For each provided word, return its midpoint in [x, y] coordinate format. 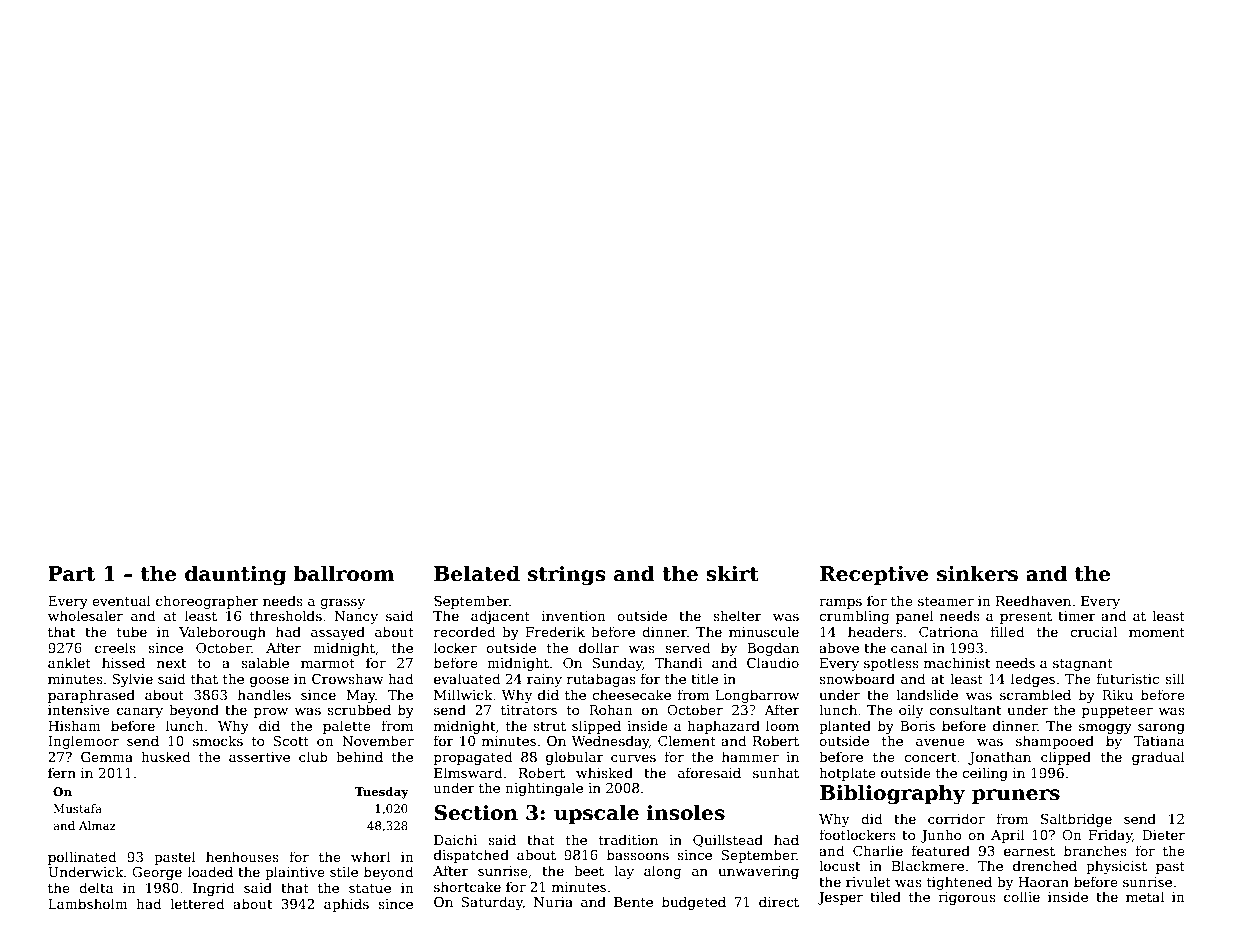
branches [1095, 850]
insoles [686, 812]
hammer [750, 756]
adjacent [500, 617]
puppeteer [1117, 712]
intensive [79, 710]
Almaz [97, 825]
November [378, 740]
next [172, 663]
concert [930, 757]
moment [1157, 632]
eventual [121, 600]
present [1026, 618]
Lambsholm [88, 903]
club [313, 756]
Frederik [555, 631]
